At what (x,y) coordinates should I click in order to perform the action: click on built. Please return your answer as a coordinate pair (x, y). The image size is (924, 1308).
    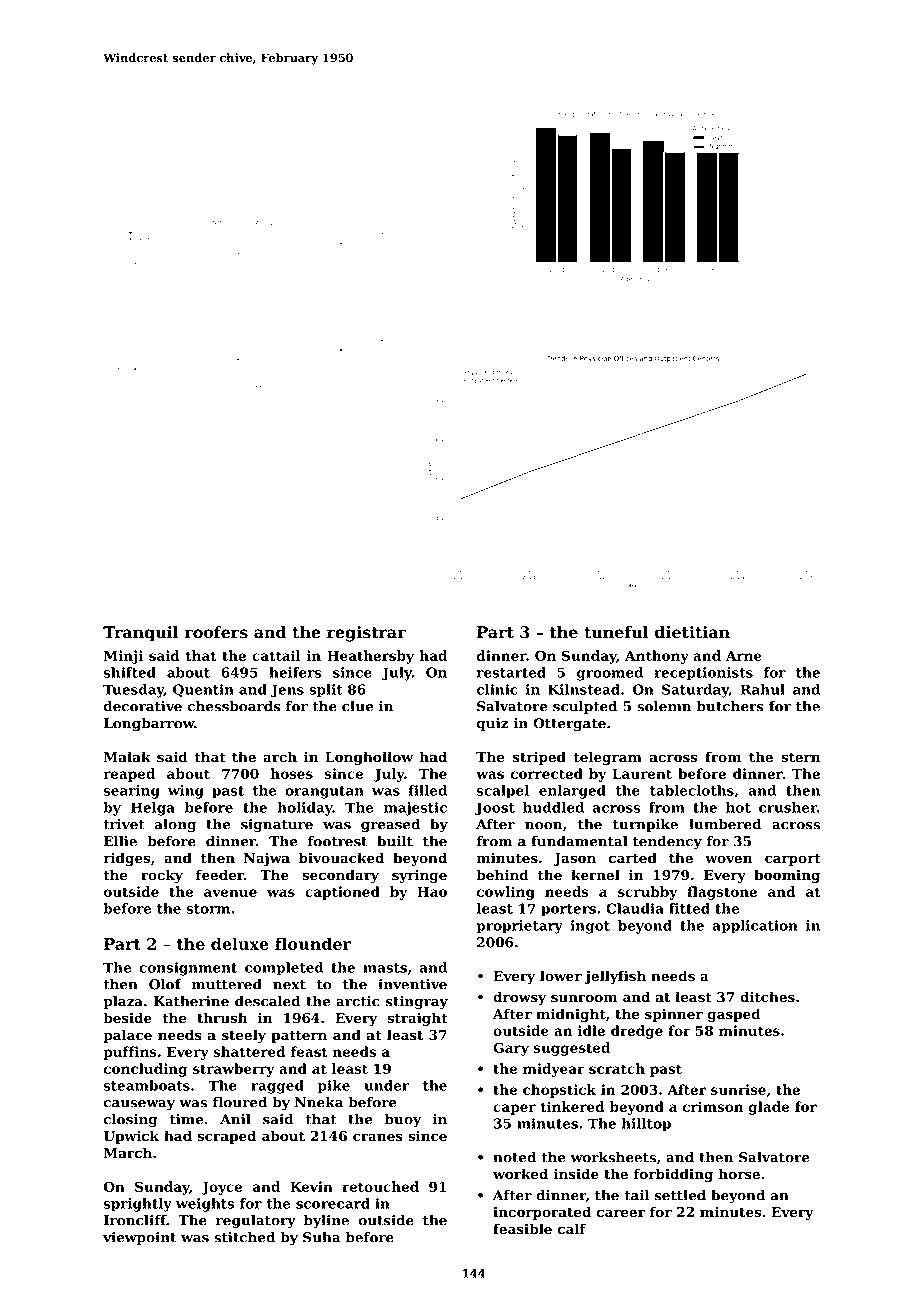
    Looking at the image, I should click on (395, 841).
